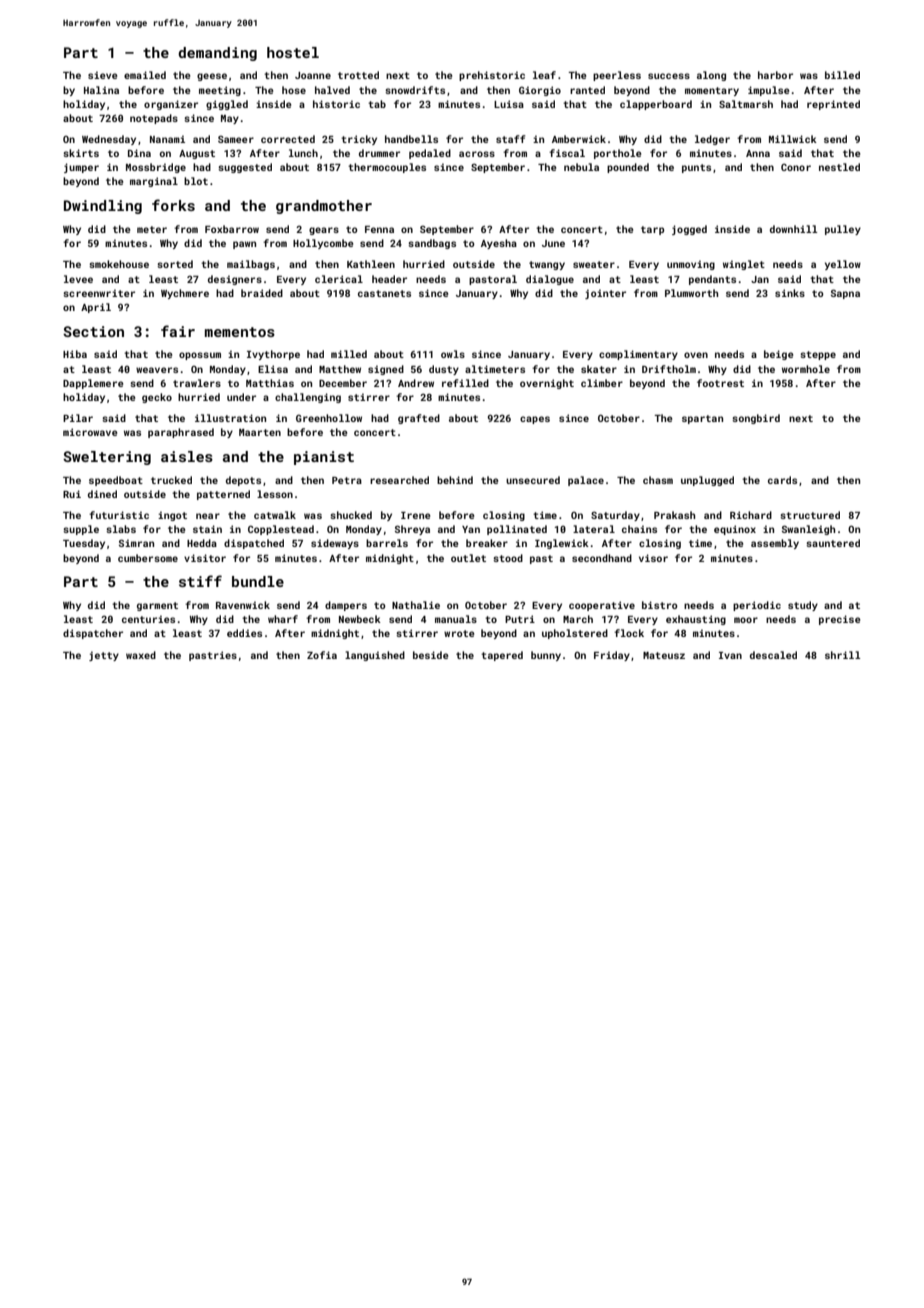 The width and height of the screenshot is (924, 1308). What do you see at coordinates (547, 265) in the screenshot?
I see `twangy` at bounding box center [547, 265].
